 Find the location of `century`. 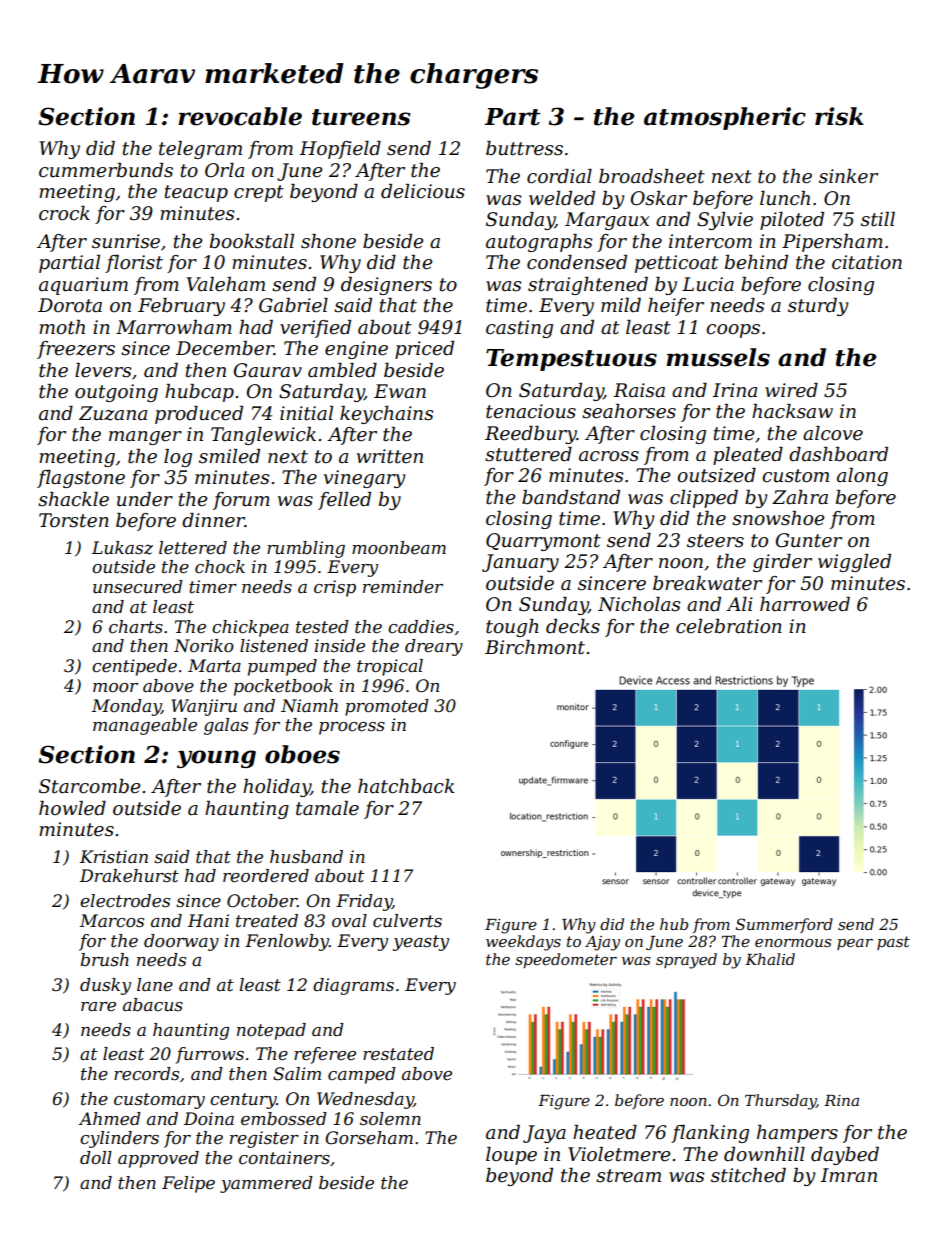

century is located at coordinates (243, 1101).
